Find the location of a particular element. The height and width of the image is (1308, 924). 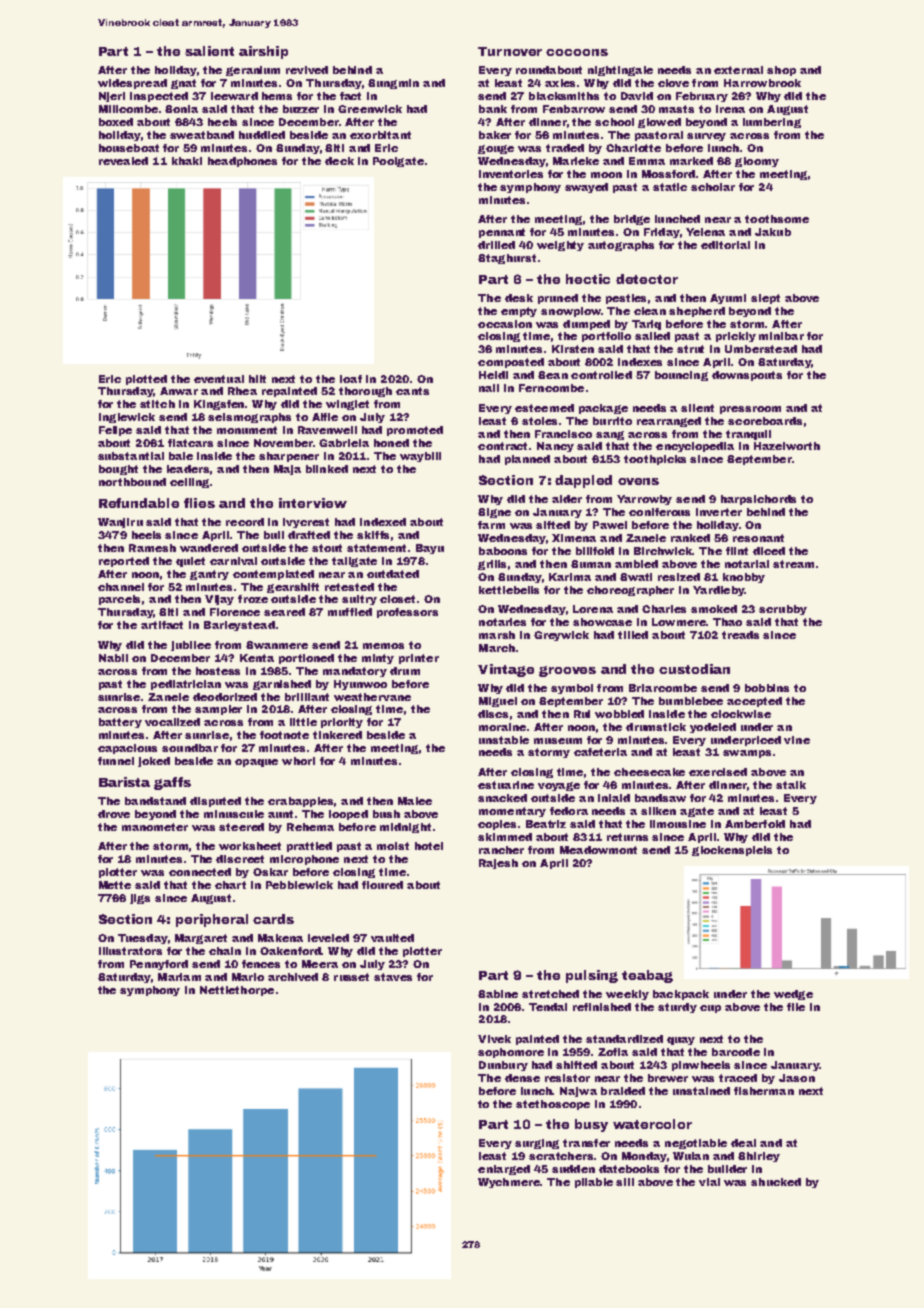

loaf is located at coordinates (351, 379).
